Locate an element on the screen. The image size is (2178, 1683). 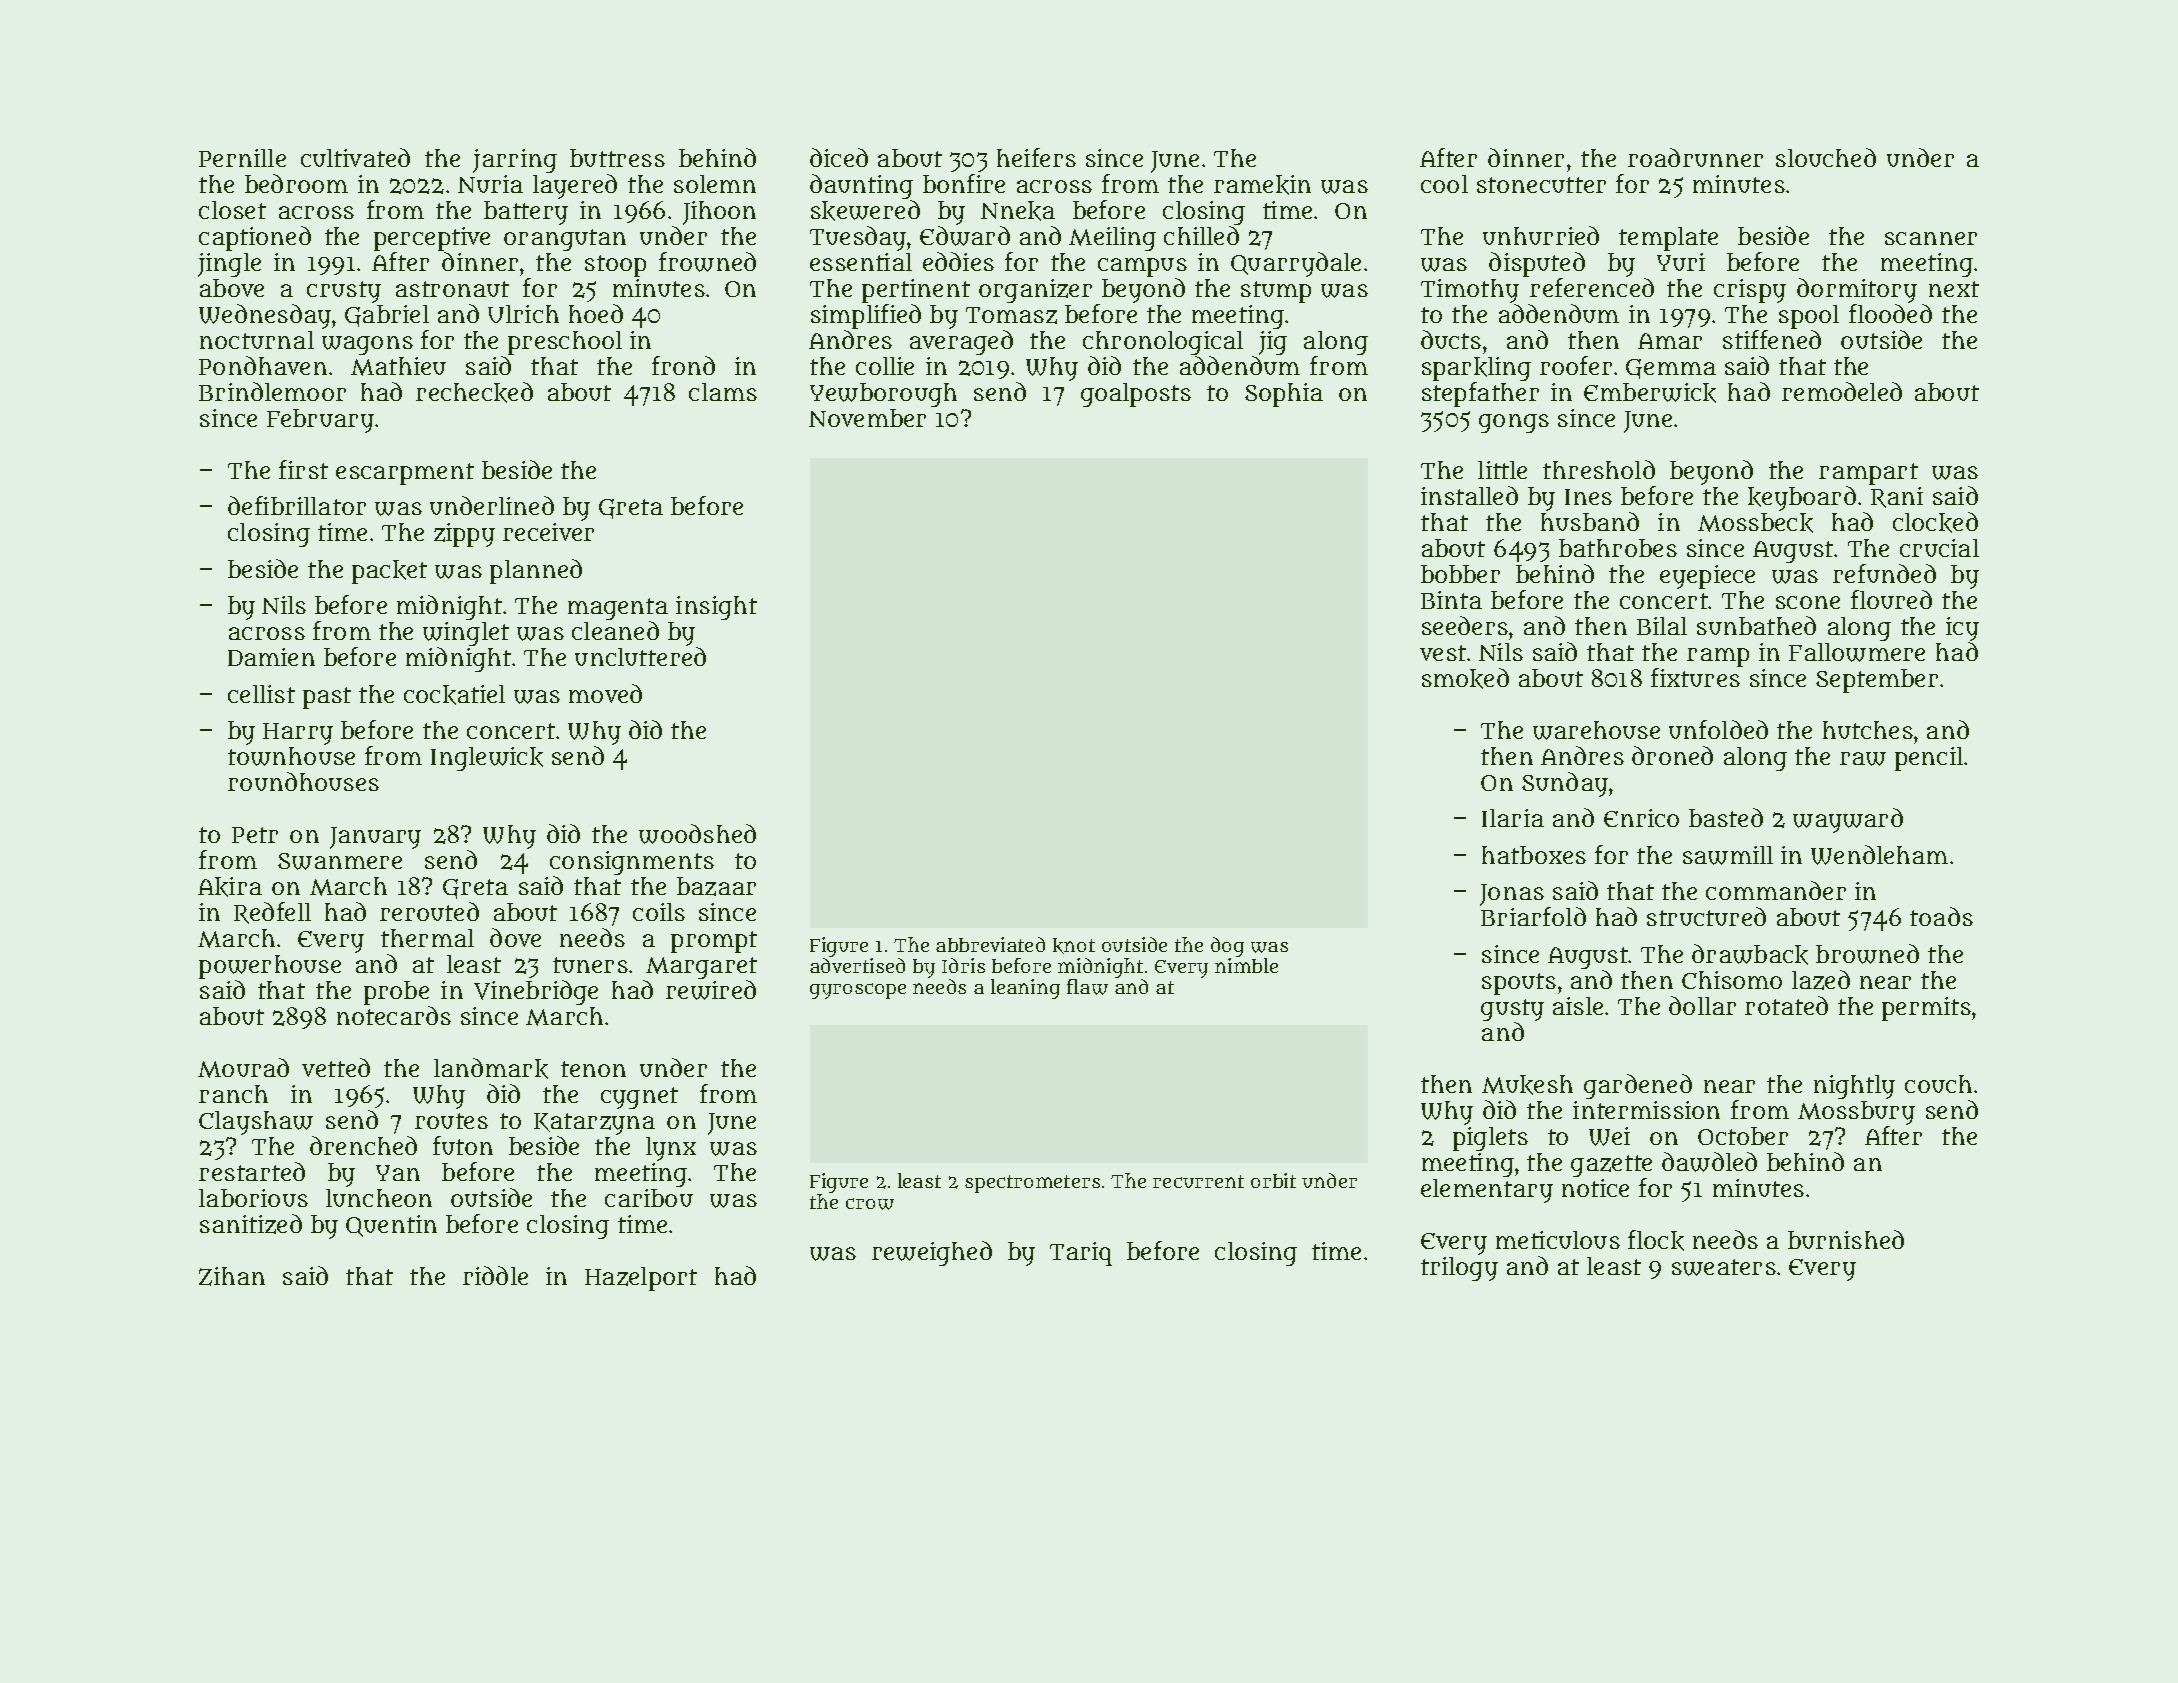
powerhouse is located at coordinates (270, 967).
